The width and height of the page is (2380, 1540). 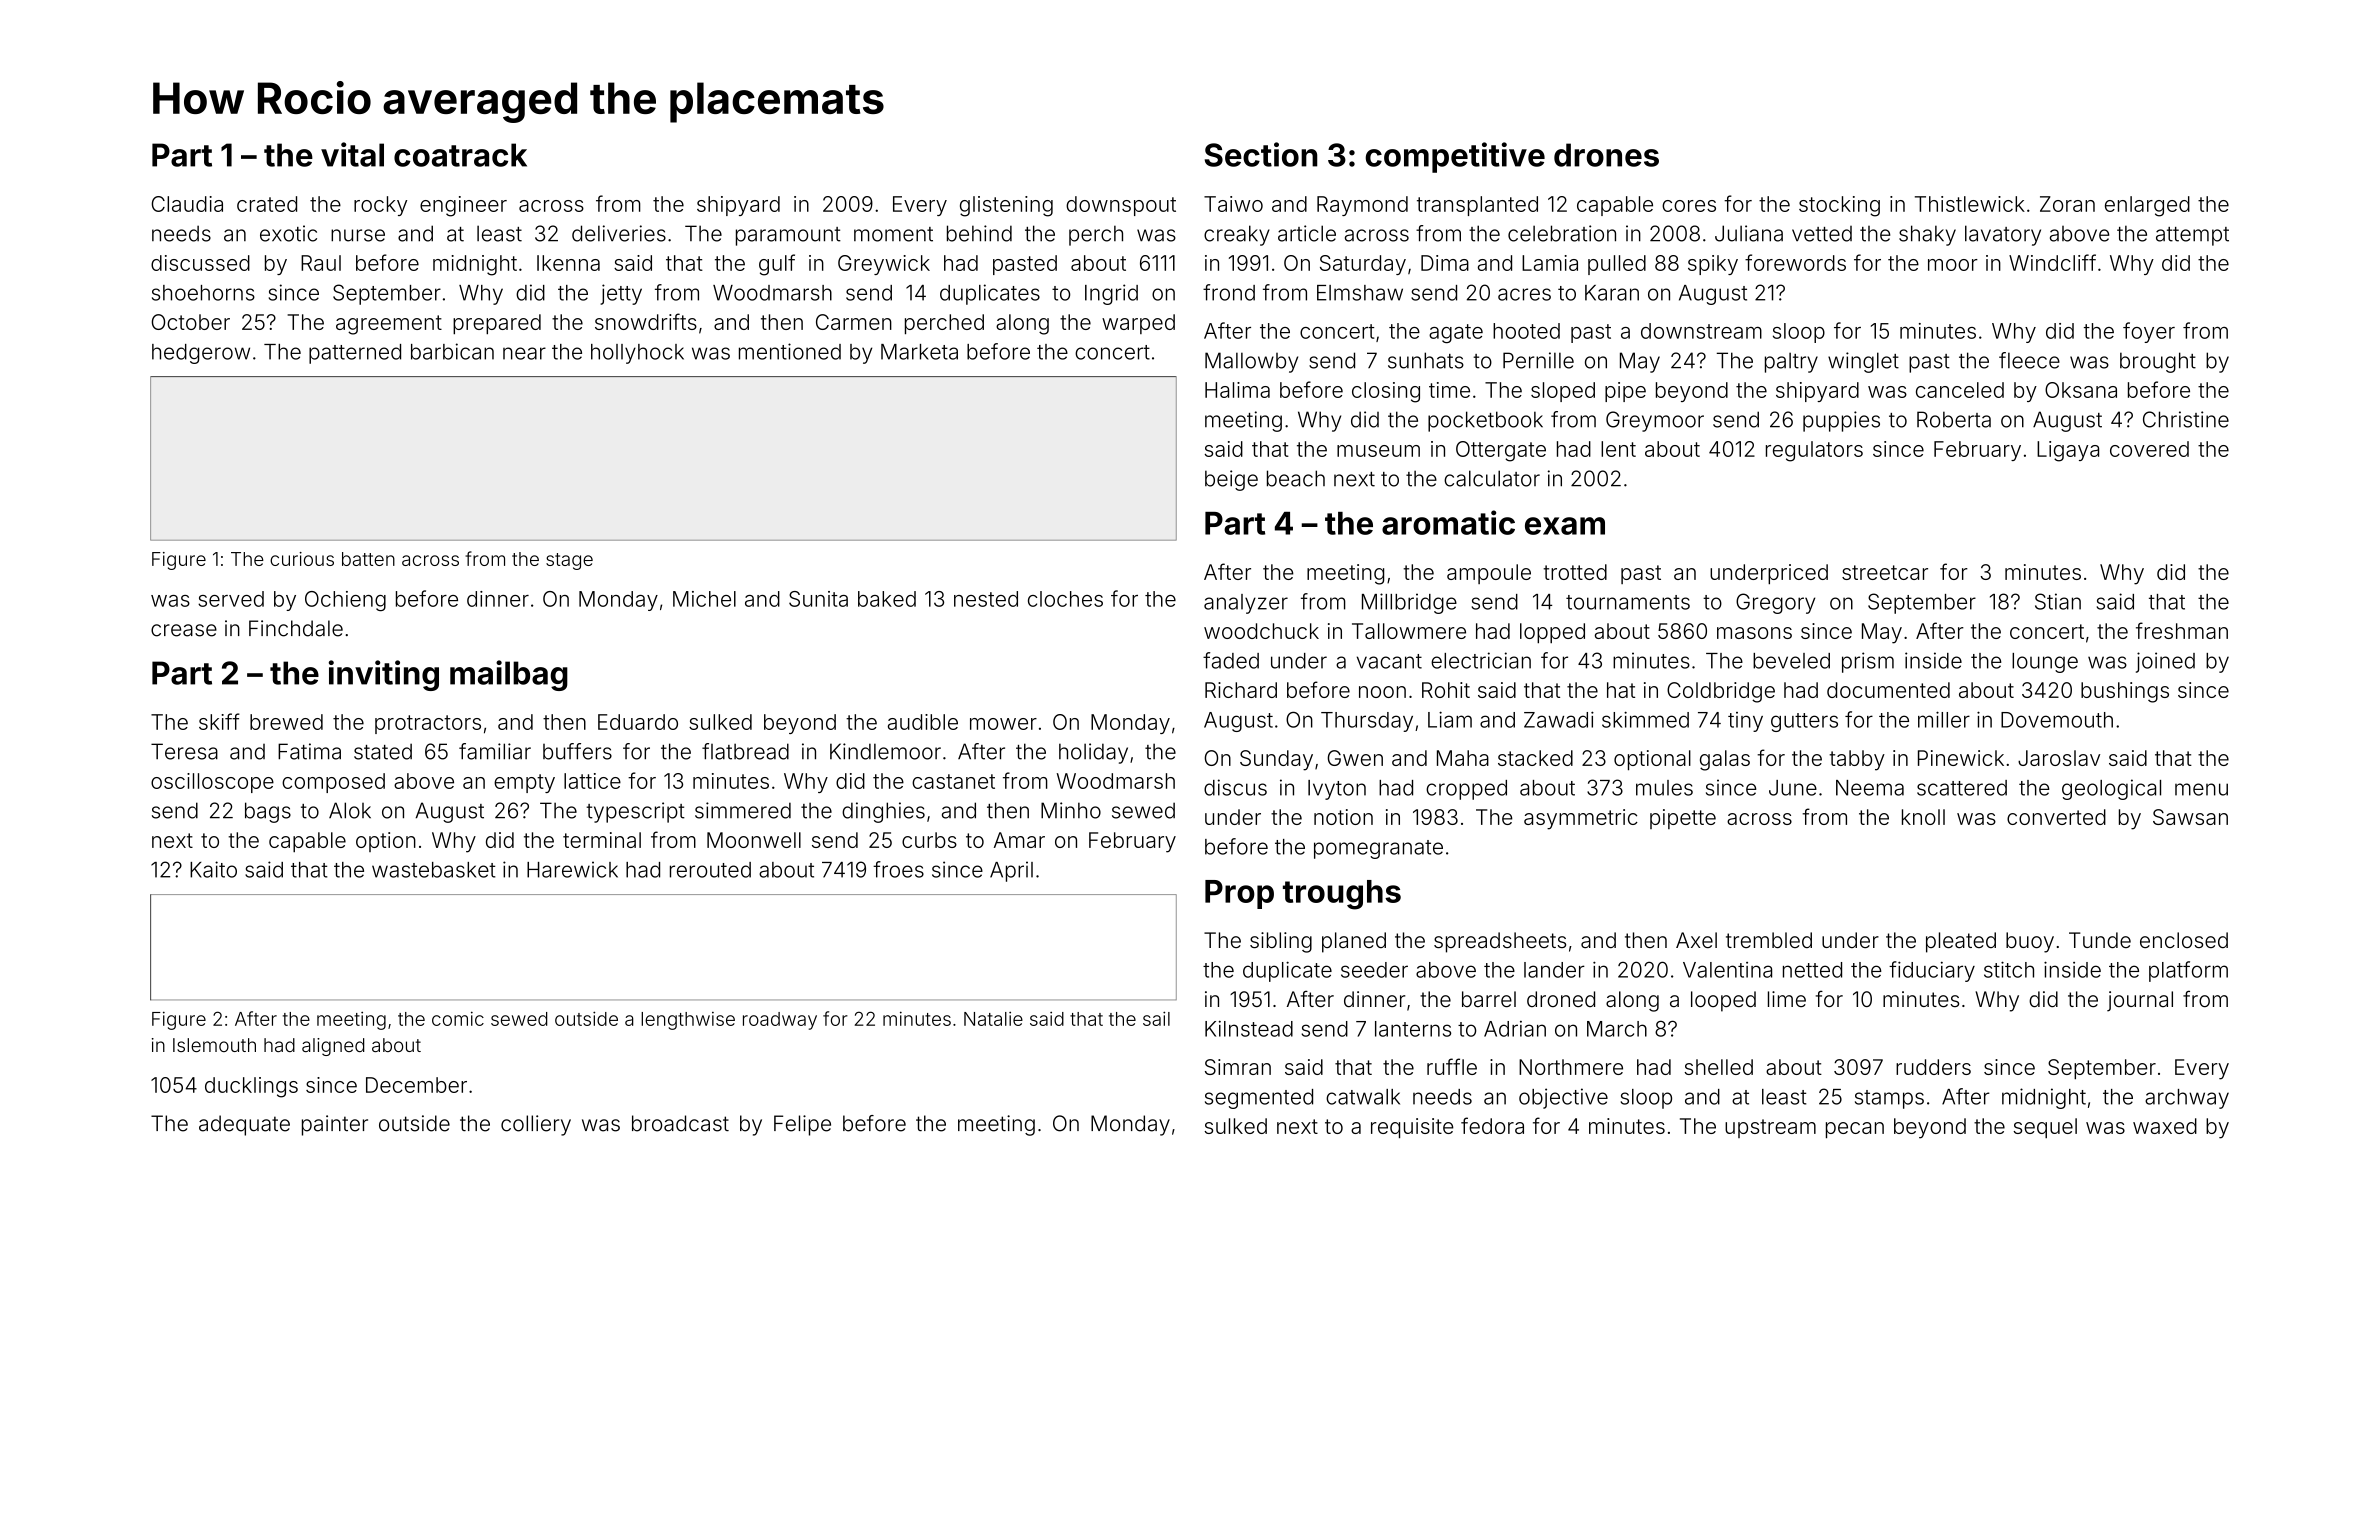 I want to click on Marketa, so click(x=919, y=352).
